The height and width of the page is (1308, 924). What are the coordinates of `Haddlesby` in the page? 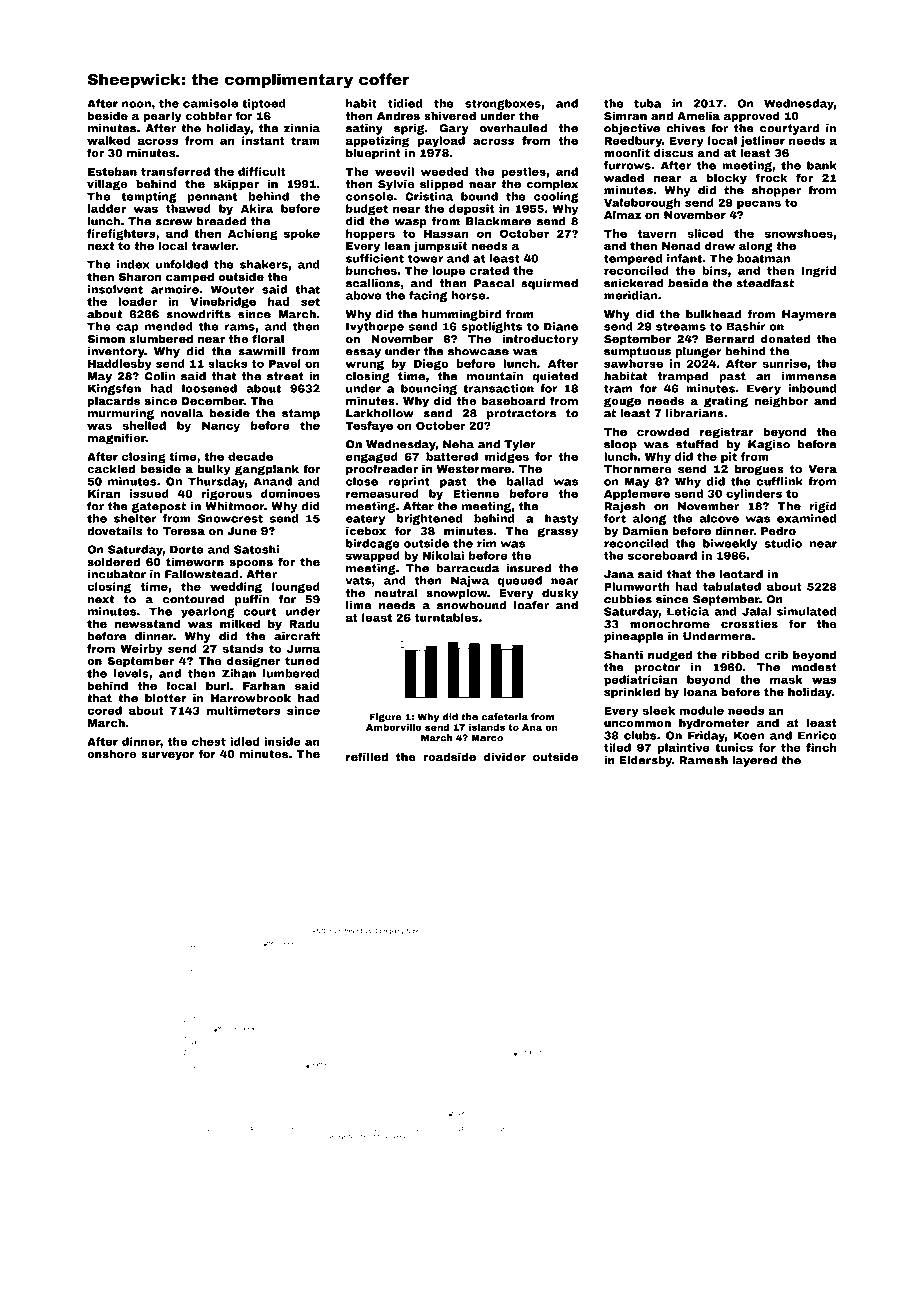 It's located at (120, 364).
